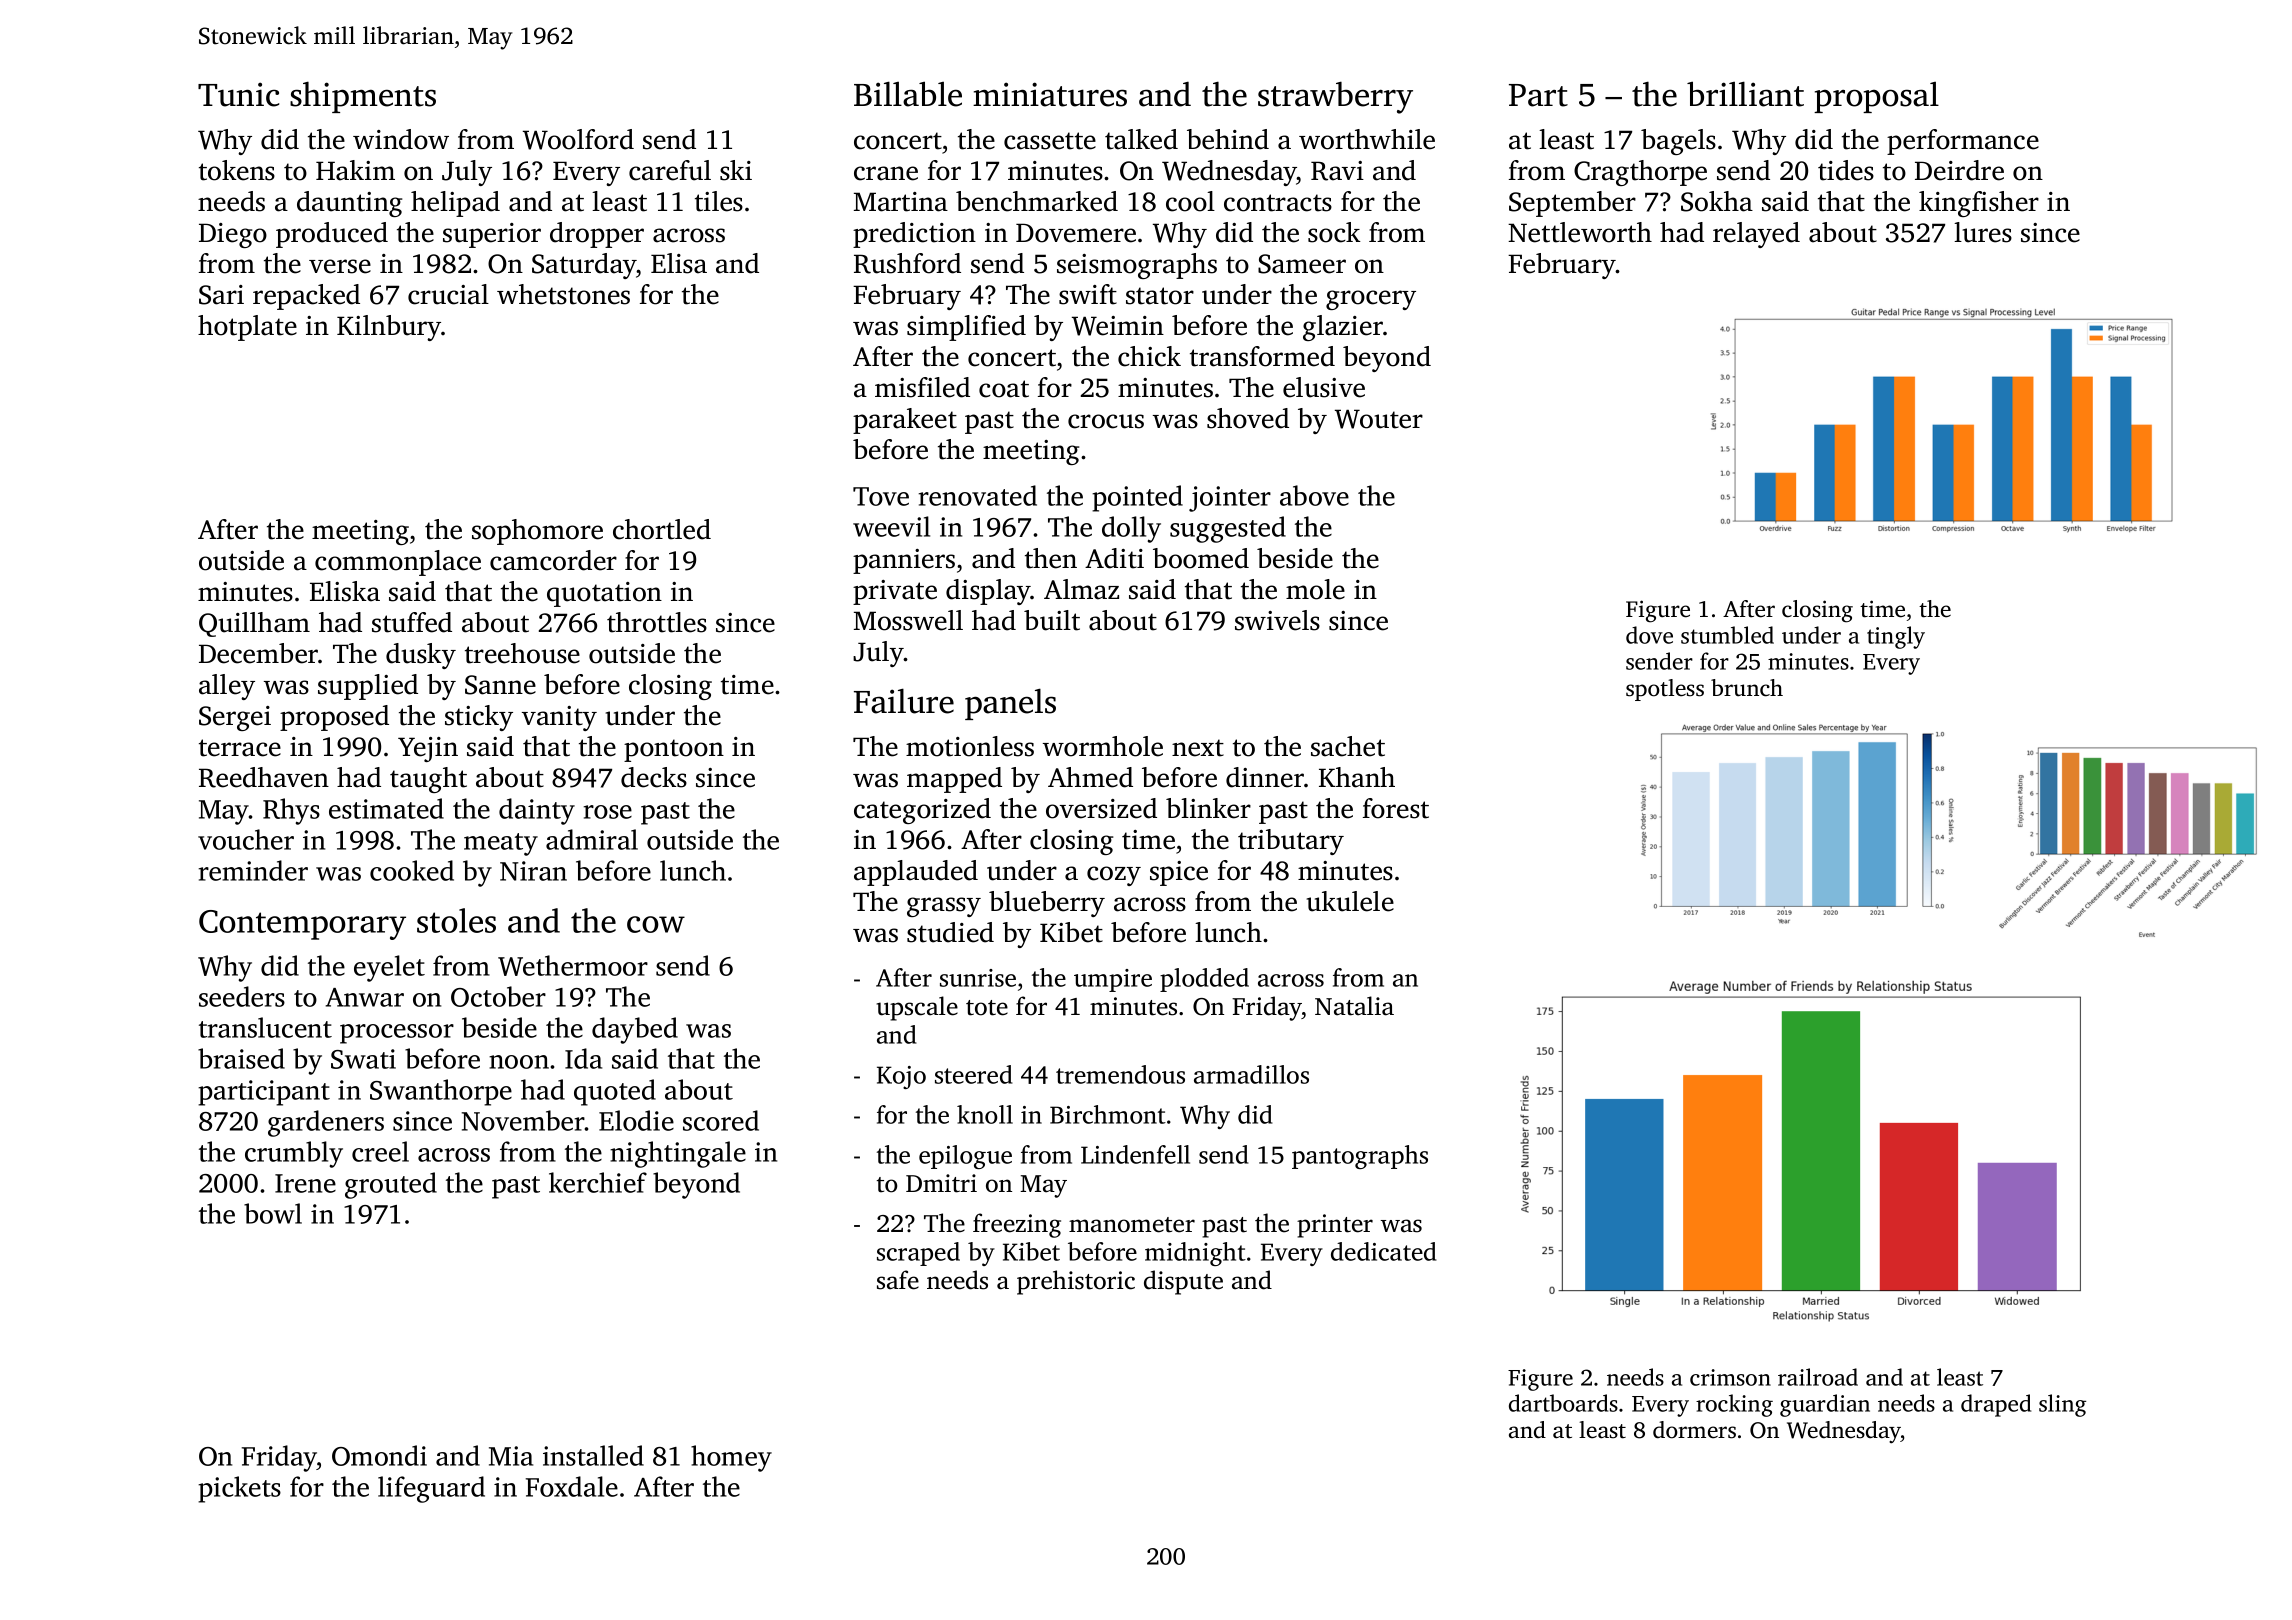  What do you see at coordinates (598, 1182) in the page?
I see `kerchief` at bounding box center [598, 1182].
